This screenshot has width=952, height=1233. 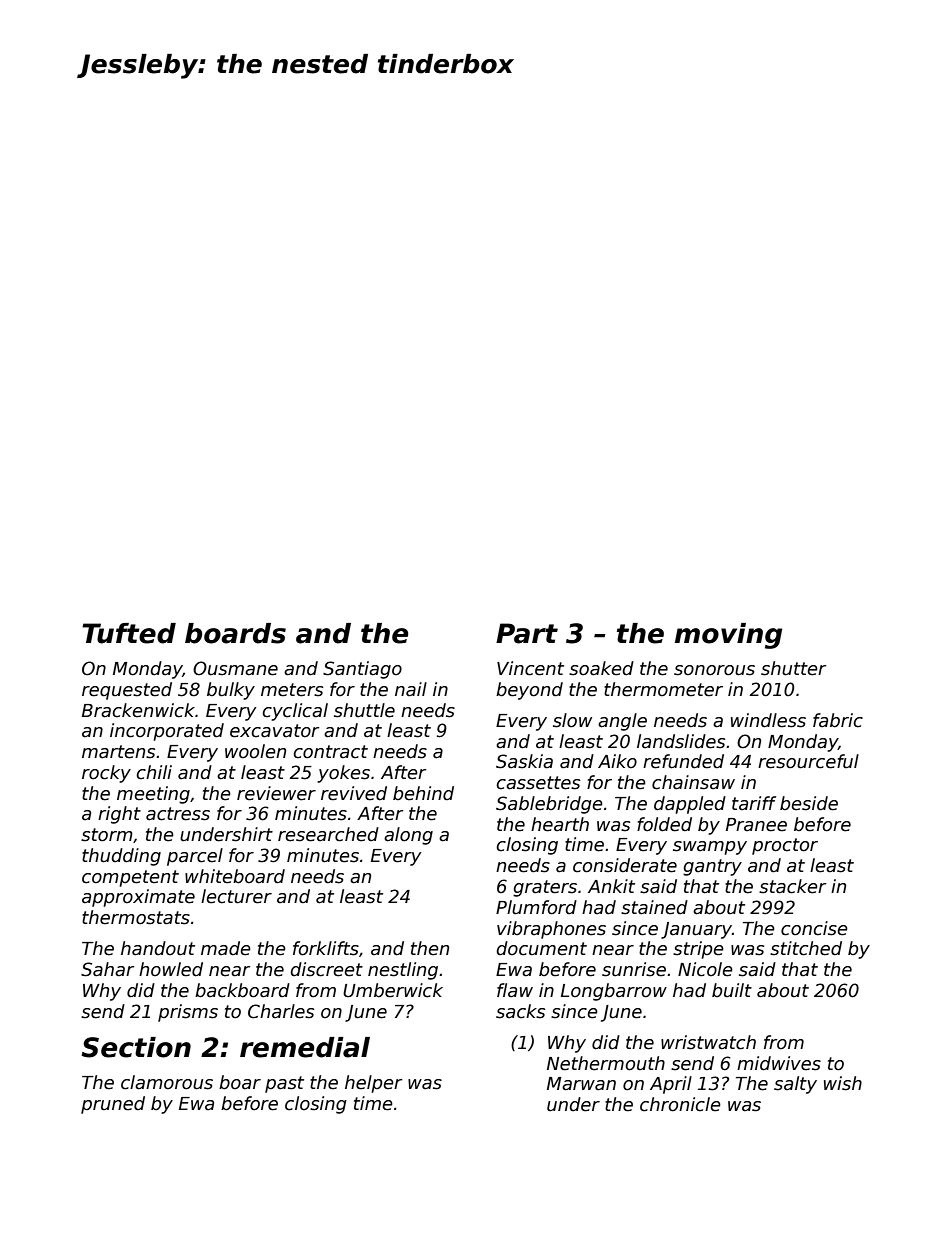 I want to click on woolen, so click(x=255, y=751).
